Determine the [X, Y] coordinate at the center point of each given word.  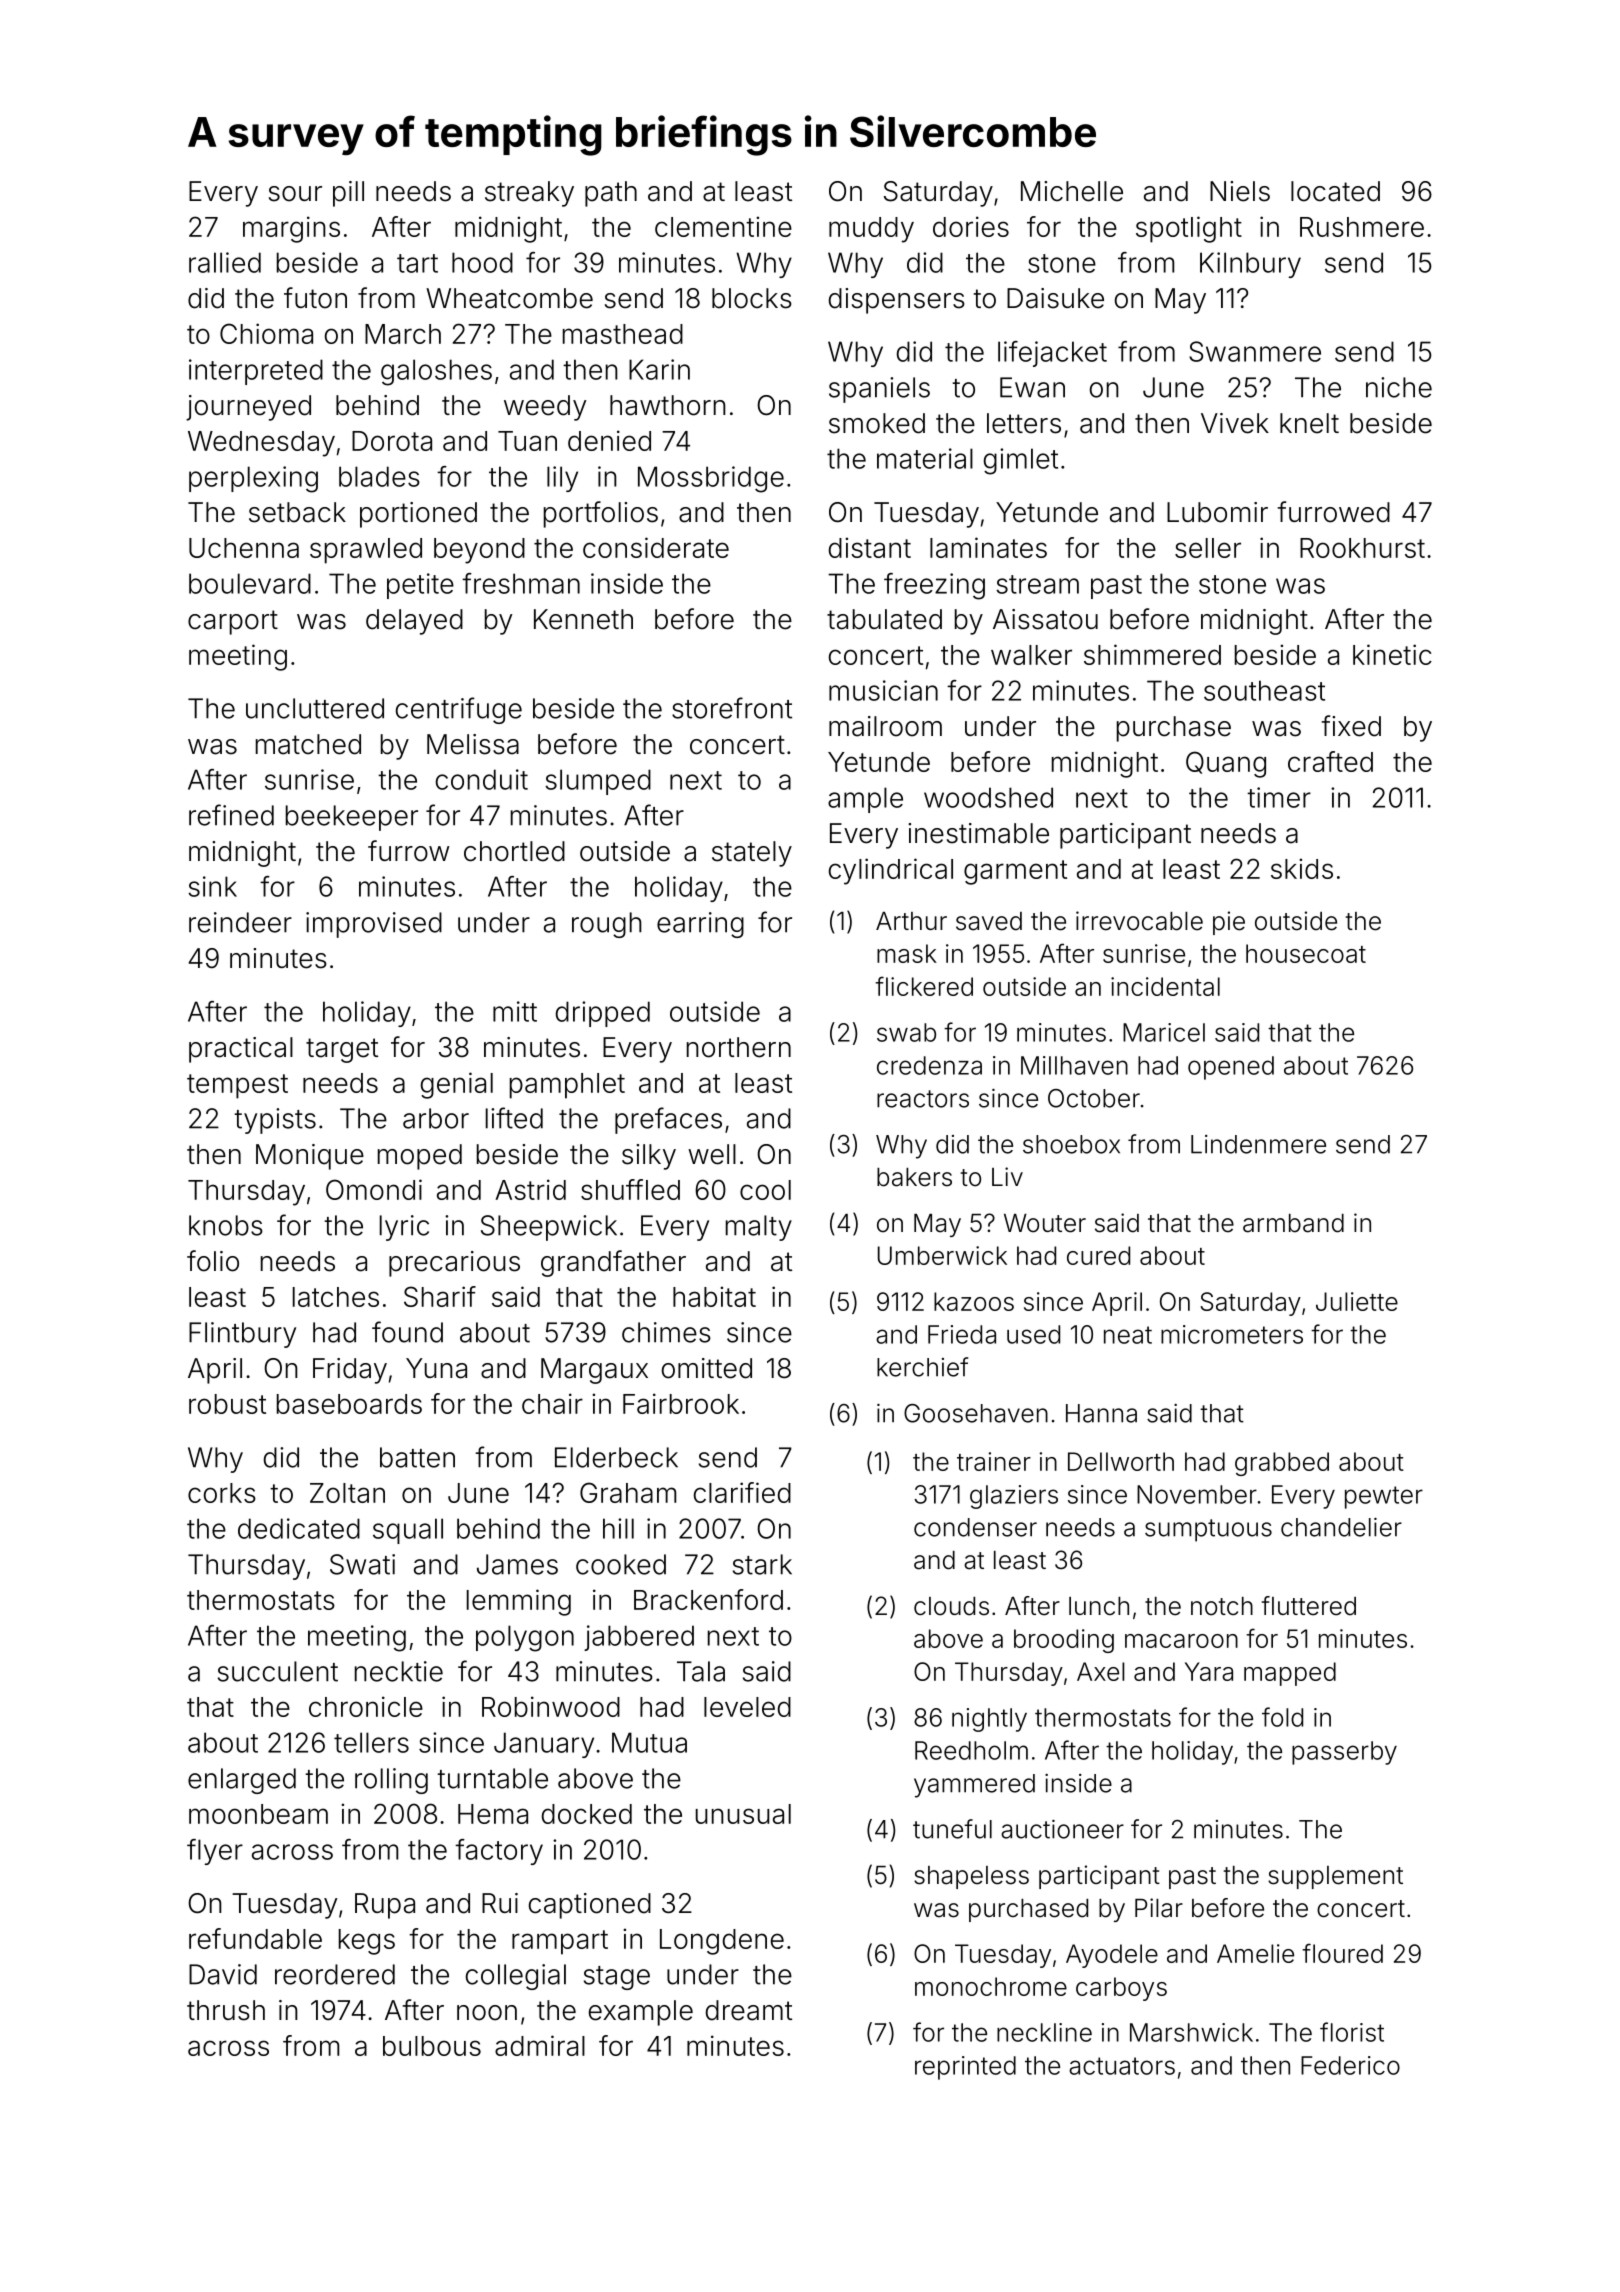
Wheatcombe [509, 298]
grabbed [1282, 1464]
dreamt [749, 2010]
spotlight [1189, 229]
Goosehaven [976, 1413]
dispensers [897, 301]
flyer [215, 1852]
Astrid [530, 1189]
